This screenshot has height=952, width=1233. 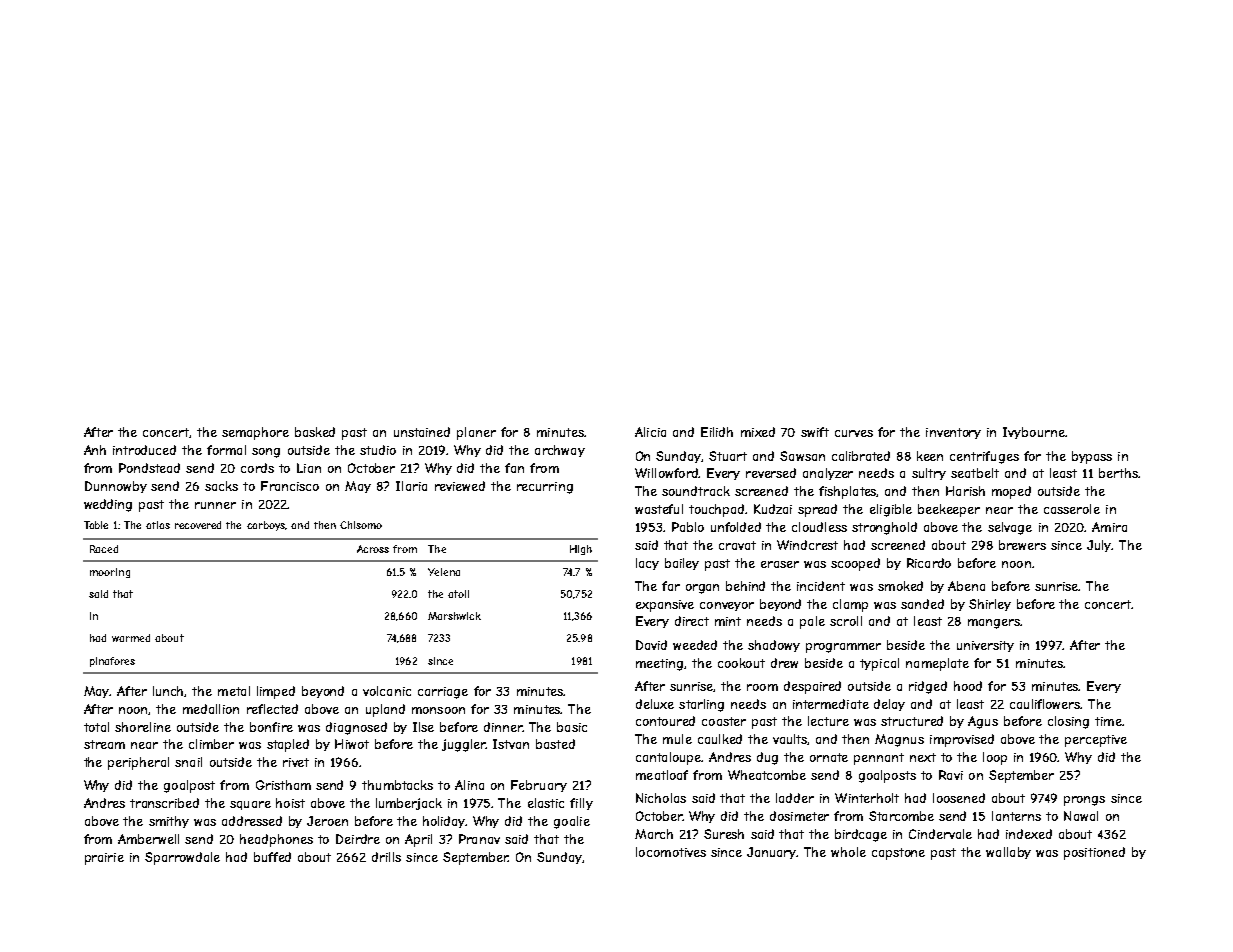 What do you see at coordinates (164, 803) in the screenshot?
I see `transcribed` at bounding box center [164, 803].
